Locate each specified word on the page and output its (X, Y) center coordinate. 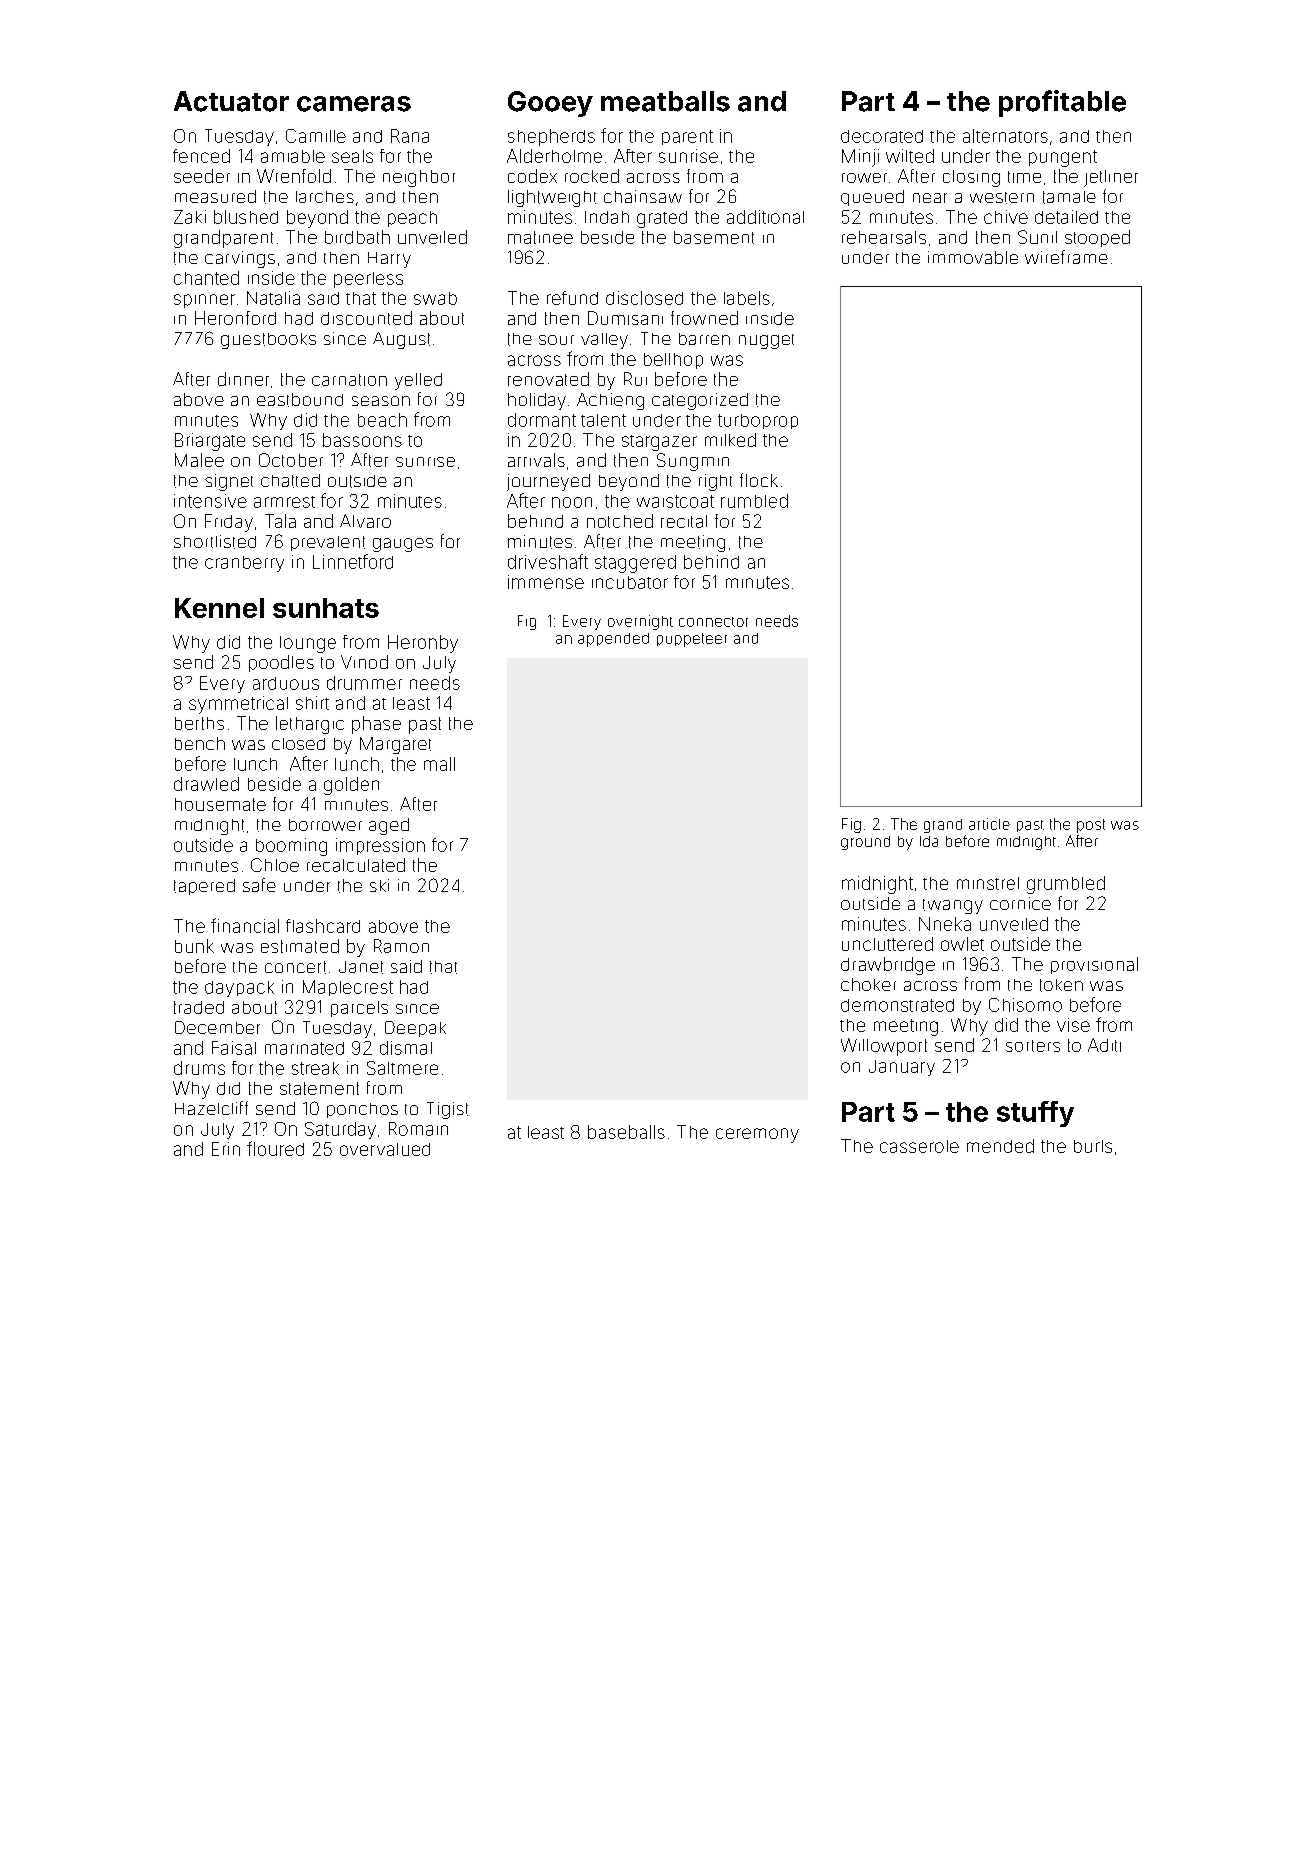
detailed (1066, 217)
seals (352, 156)
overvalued (385, 1149)
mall (439, 764)
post (1091, 826)
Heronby (423, 644)
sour (556, 340)
